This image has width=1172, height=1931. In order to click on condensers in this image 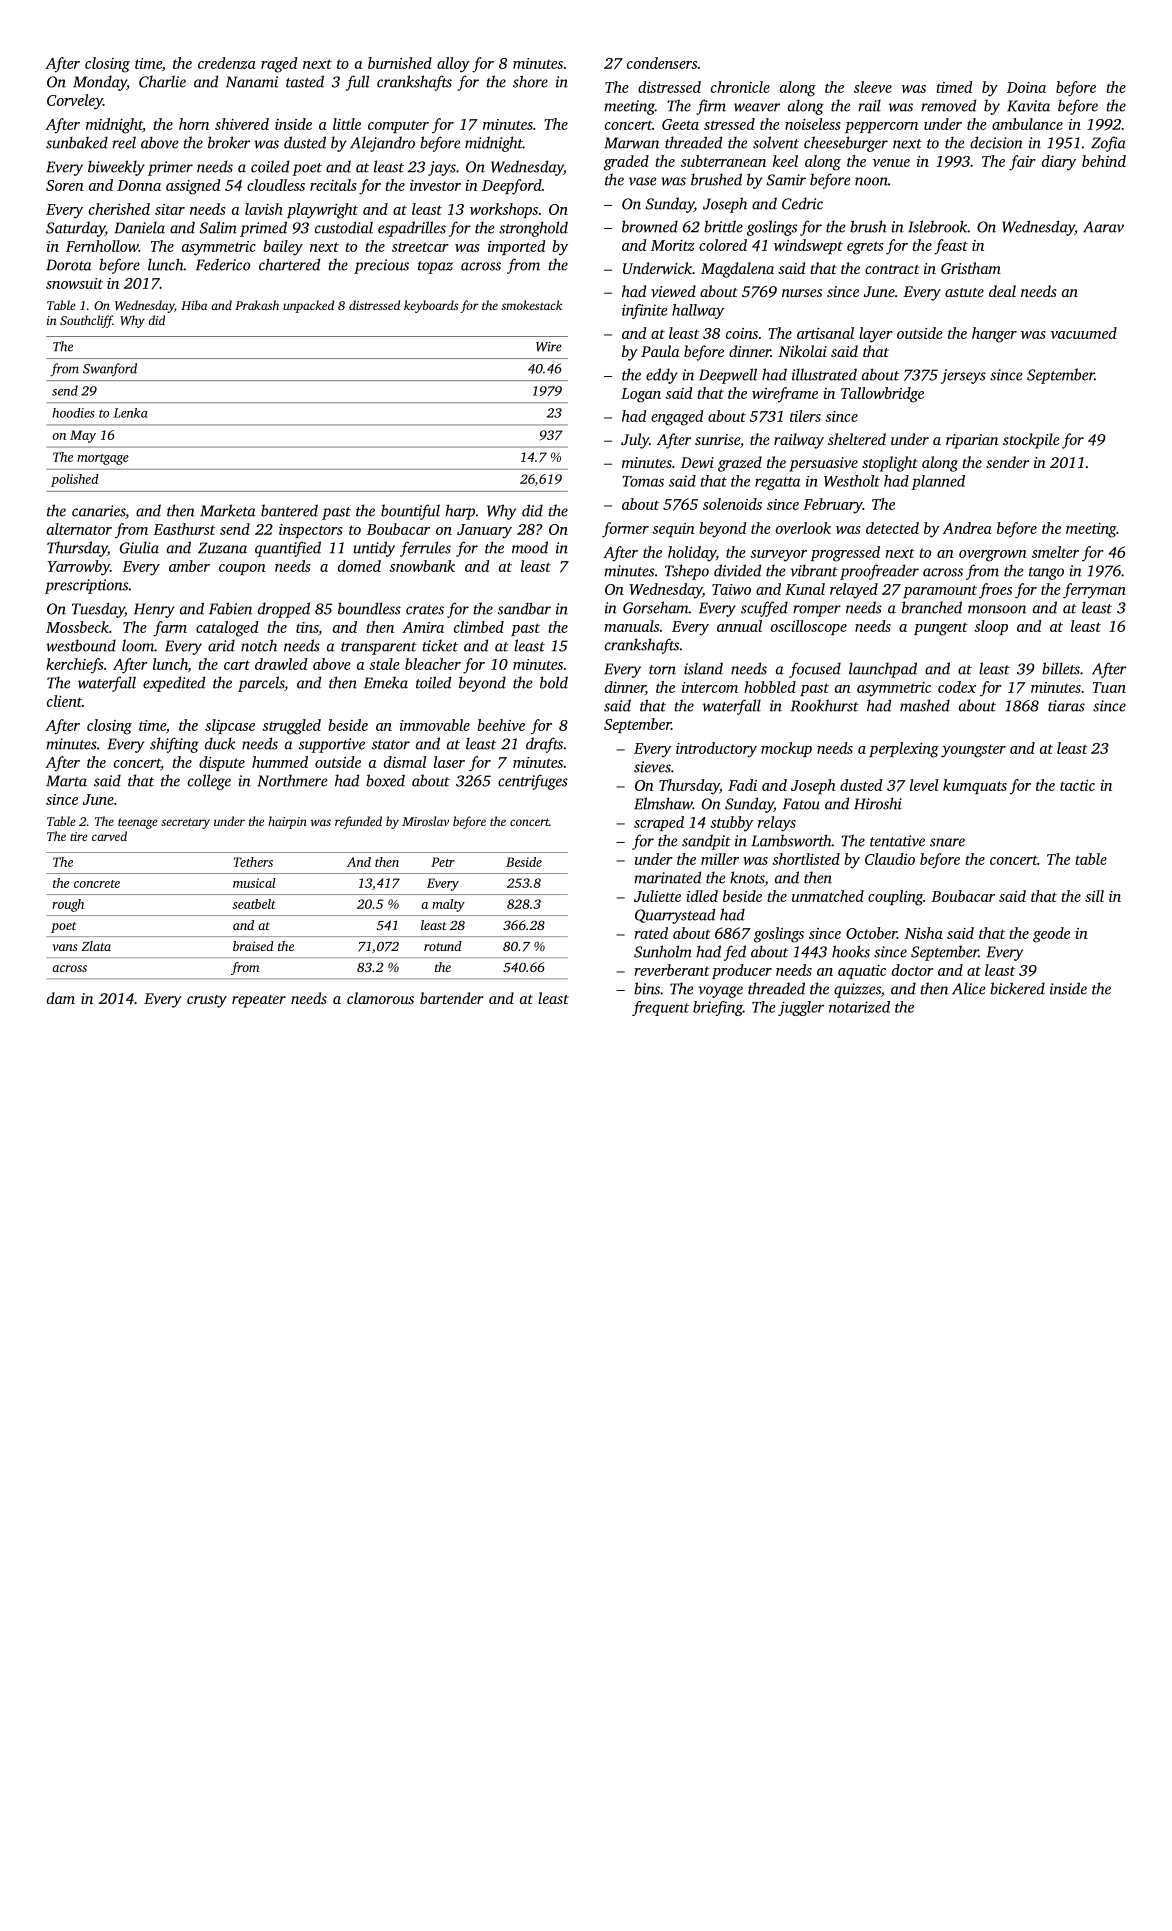, I will do `click(662, 63)`.
